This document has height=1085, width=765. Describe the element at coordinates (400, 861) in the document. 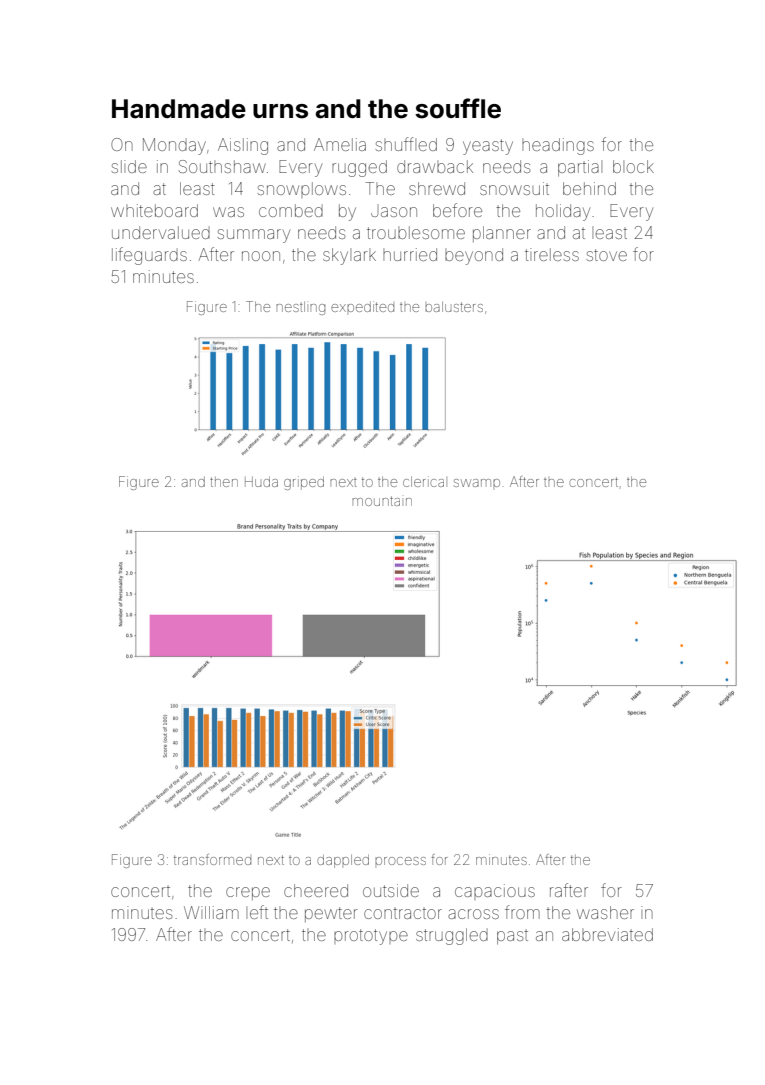

I see `process` at that location.
